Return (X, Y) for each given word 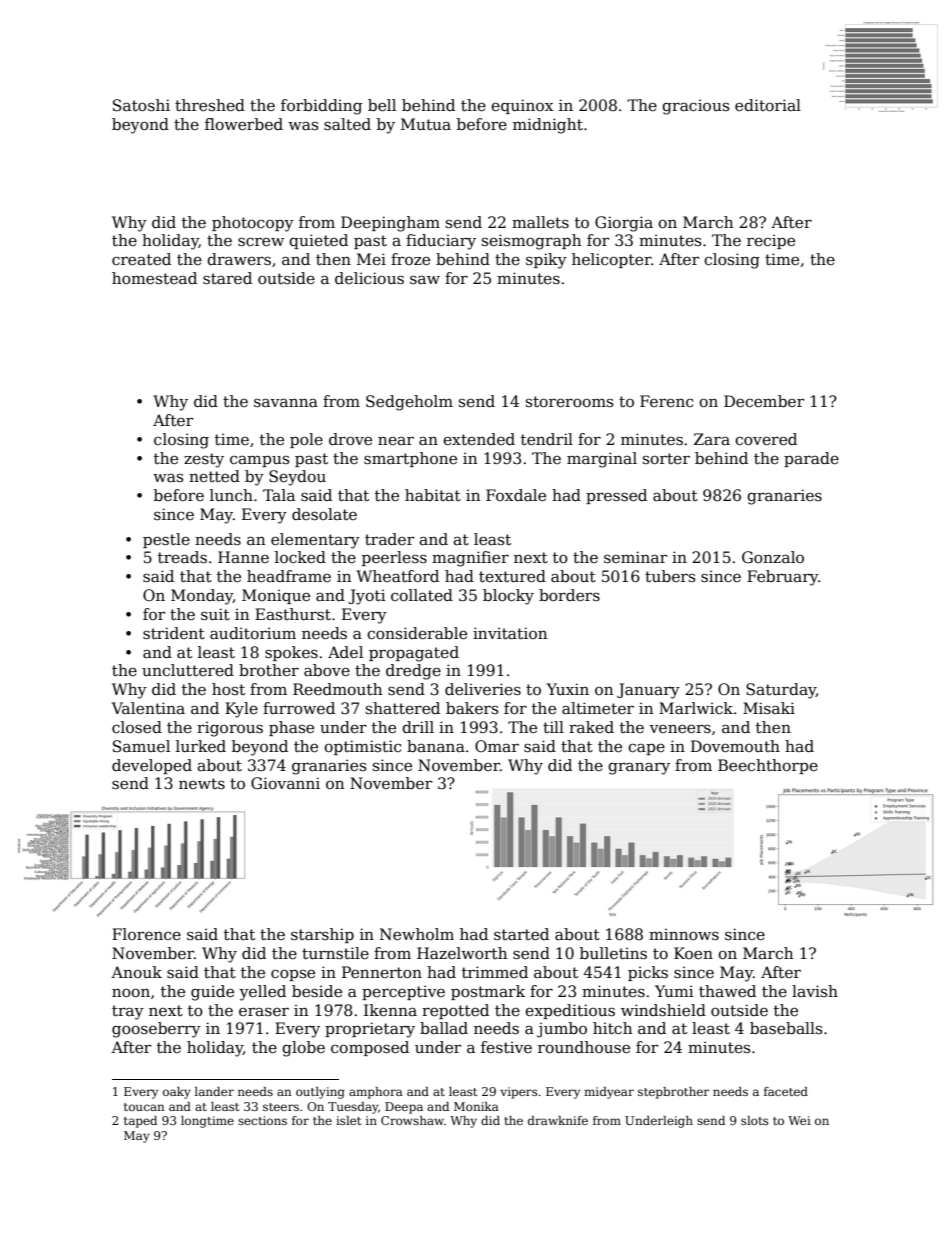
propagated (414, 654)
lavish (815, 991)
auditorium (253, 633)
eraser (264, 1012)
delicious (369, 278)
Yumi (674, 991)
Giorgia (624, 224)
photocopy (253, 224)
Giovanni (285, 783)
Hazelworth (462, 953)
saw (425, 280)
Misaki (769, 708)
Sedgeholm (409, 403)
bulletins (613, 953)
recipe (771, 241)
